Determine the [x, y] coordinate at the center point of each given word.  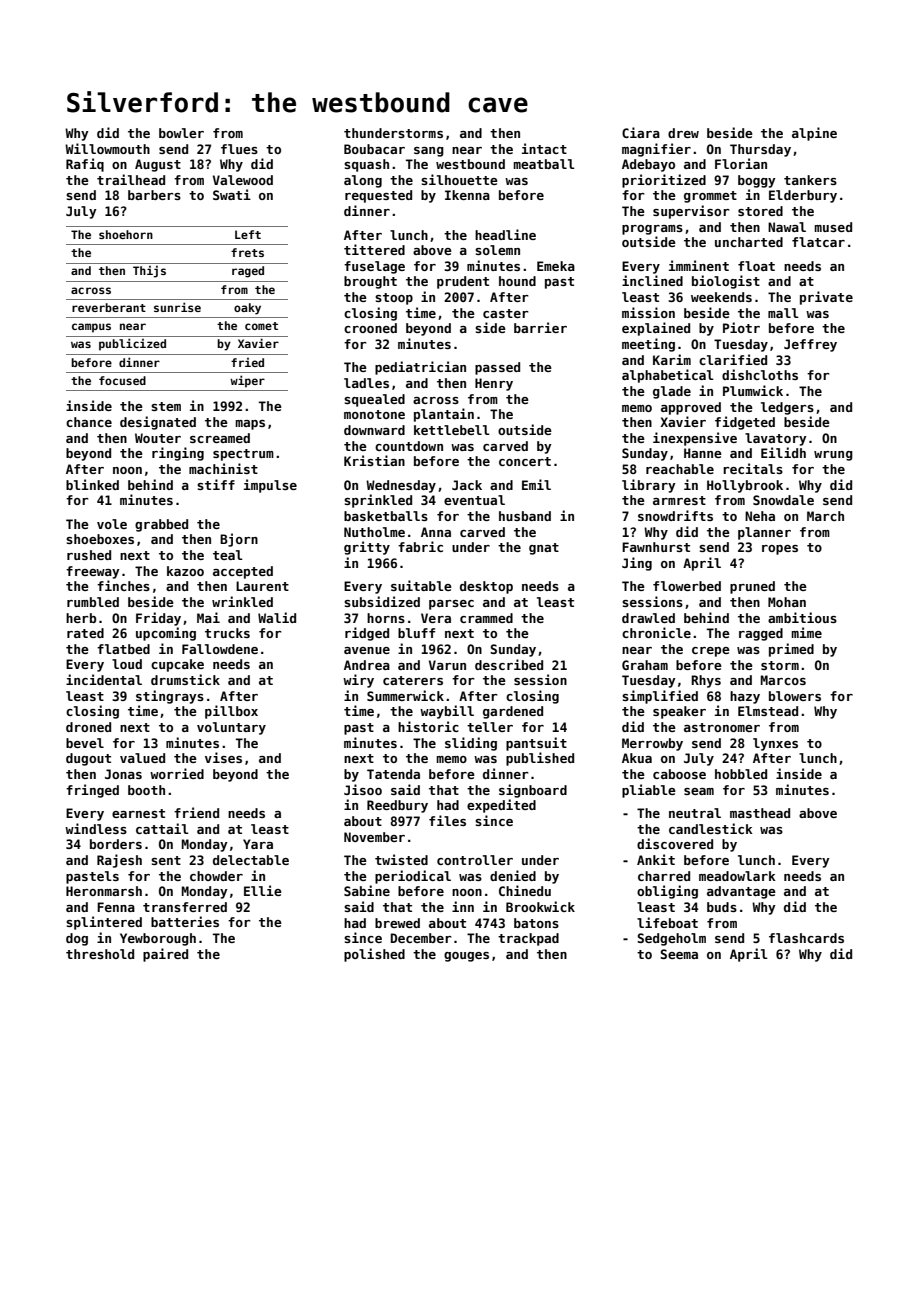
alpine [814, 134]
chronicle [656, 632]
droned [88, 727]
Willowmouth [107, 148]
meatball [544, 164]
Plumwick [753, 390]
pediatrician [420, 368]
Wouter [158, 438]
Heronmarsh [104, 891]
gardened [513, 712]
